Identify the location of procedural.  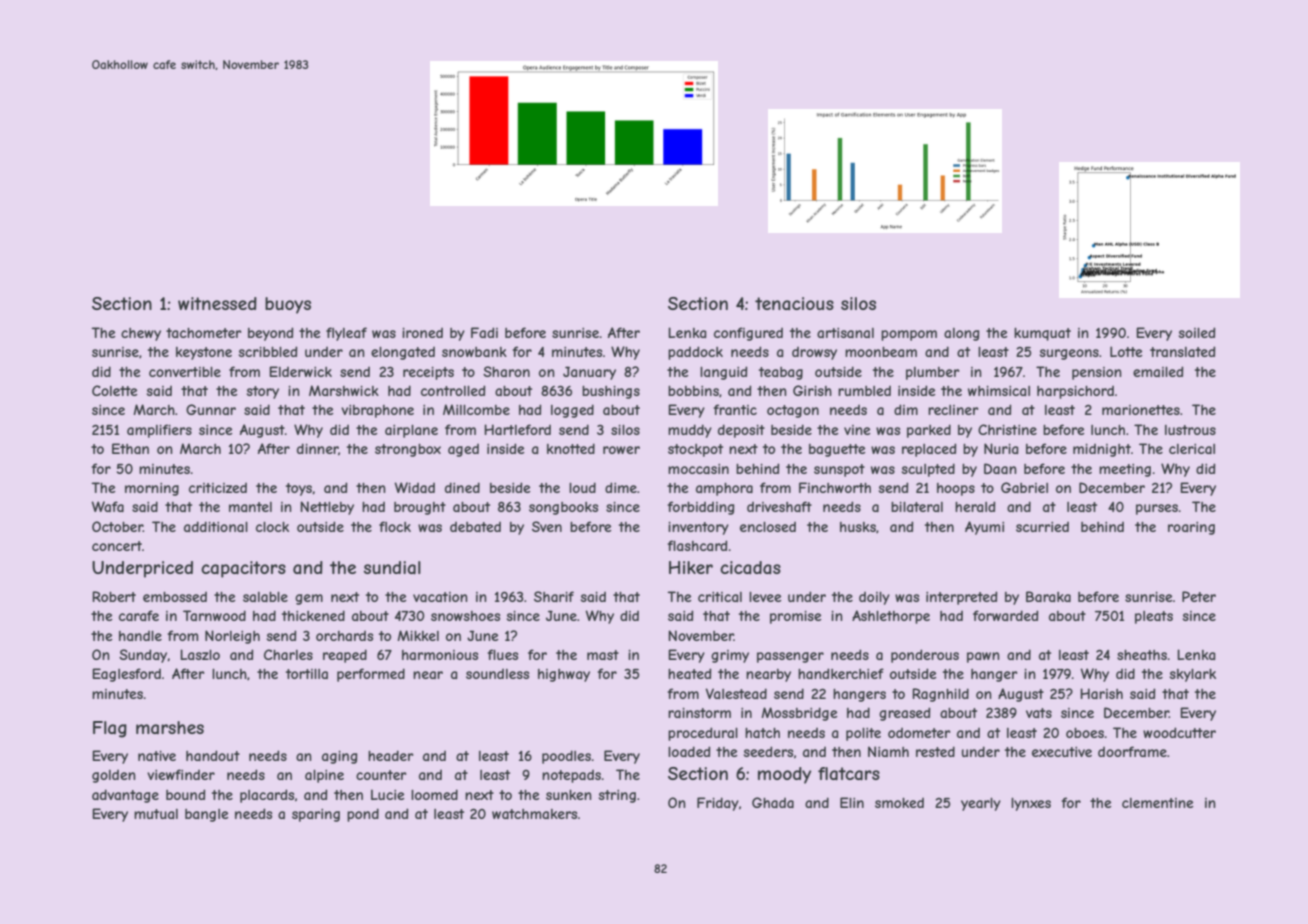
(703, 734).
